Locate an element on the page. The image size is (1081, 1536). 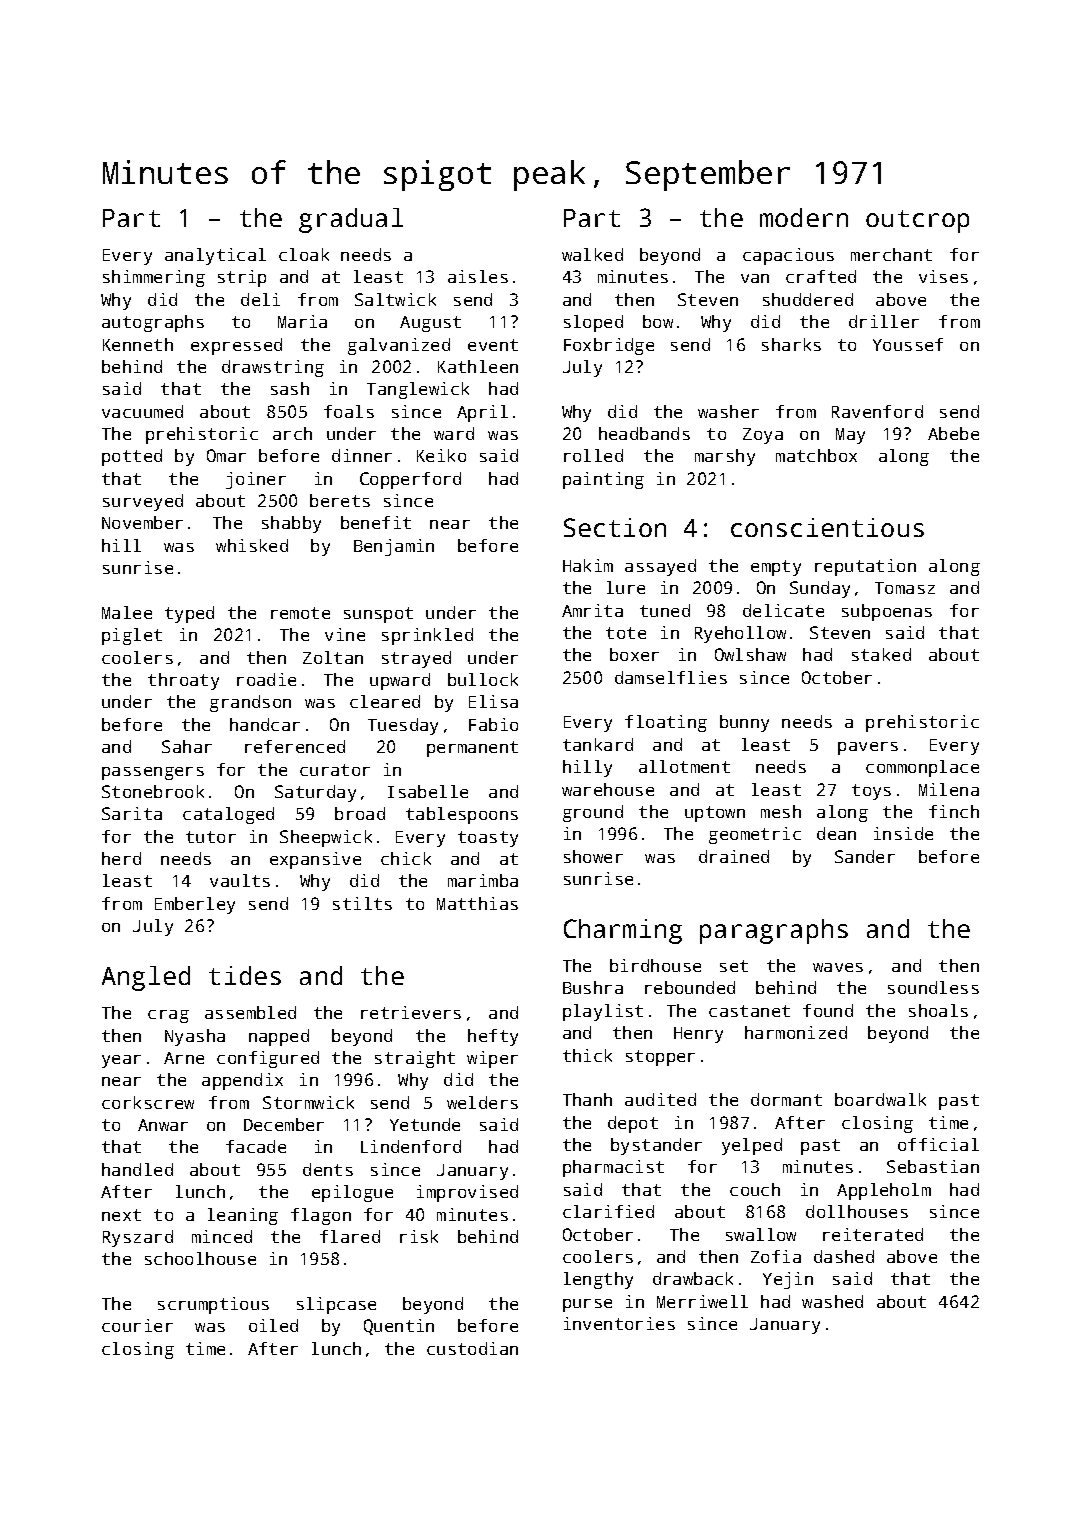
vaults is located at coordinates (240, 880).
